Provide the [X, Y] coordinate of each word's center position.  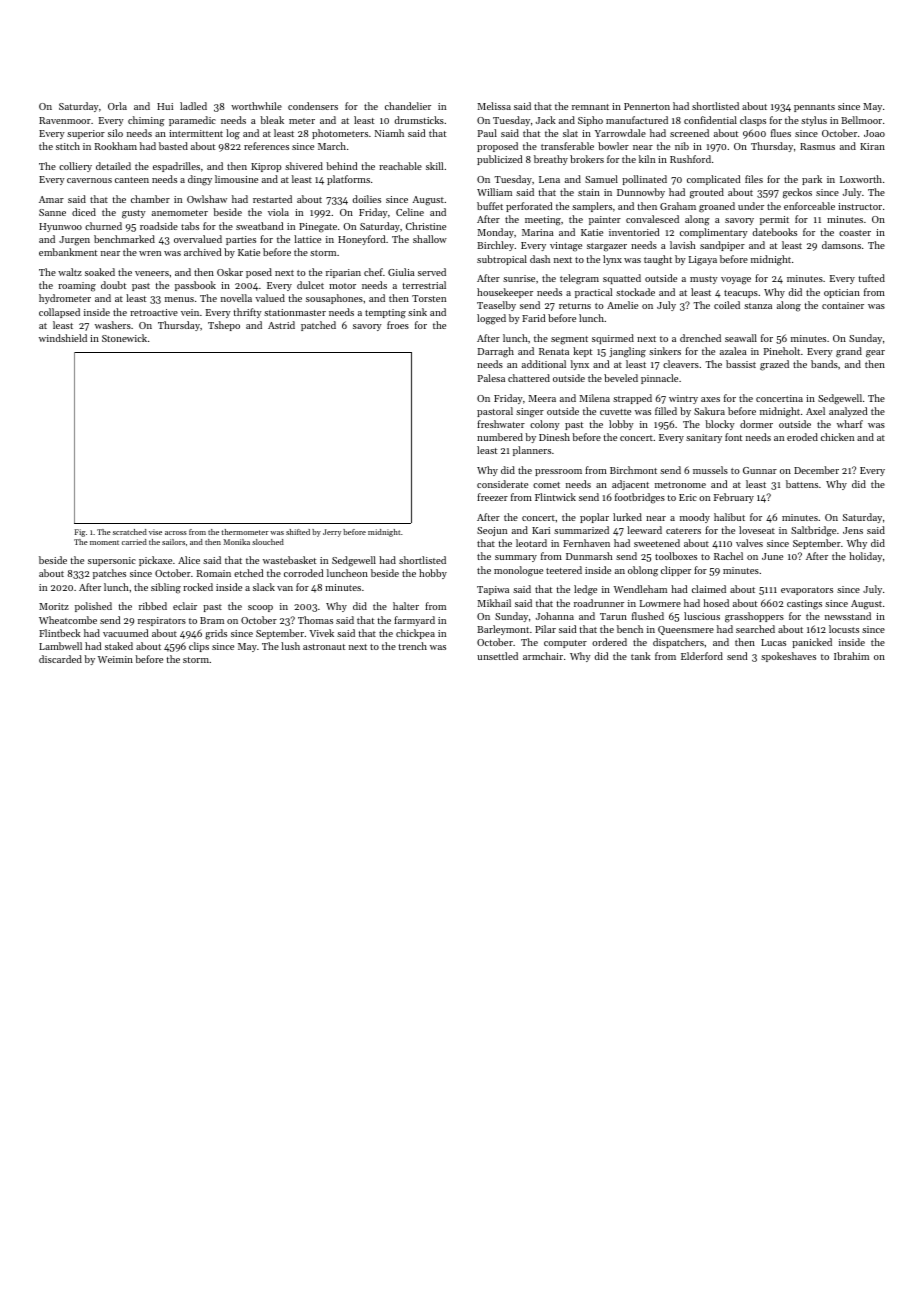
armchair [543, 656]
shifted [298, 532]
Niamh [389, 133]
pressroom [558, 472]
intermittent [196, 133]
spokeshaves [788, 657]
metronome [680, 485]
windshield [63, 338]
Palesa [491, 378]
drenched [700, 338]
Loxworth [861, 179]
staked [119, 646]
